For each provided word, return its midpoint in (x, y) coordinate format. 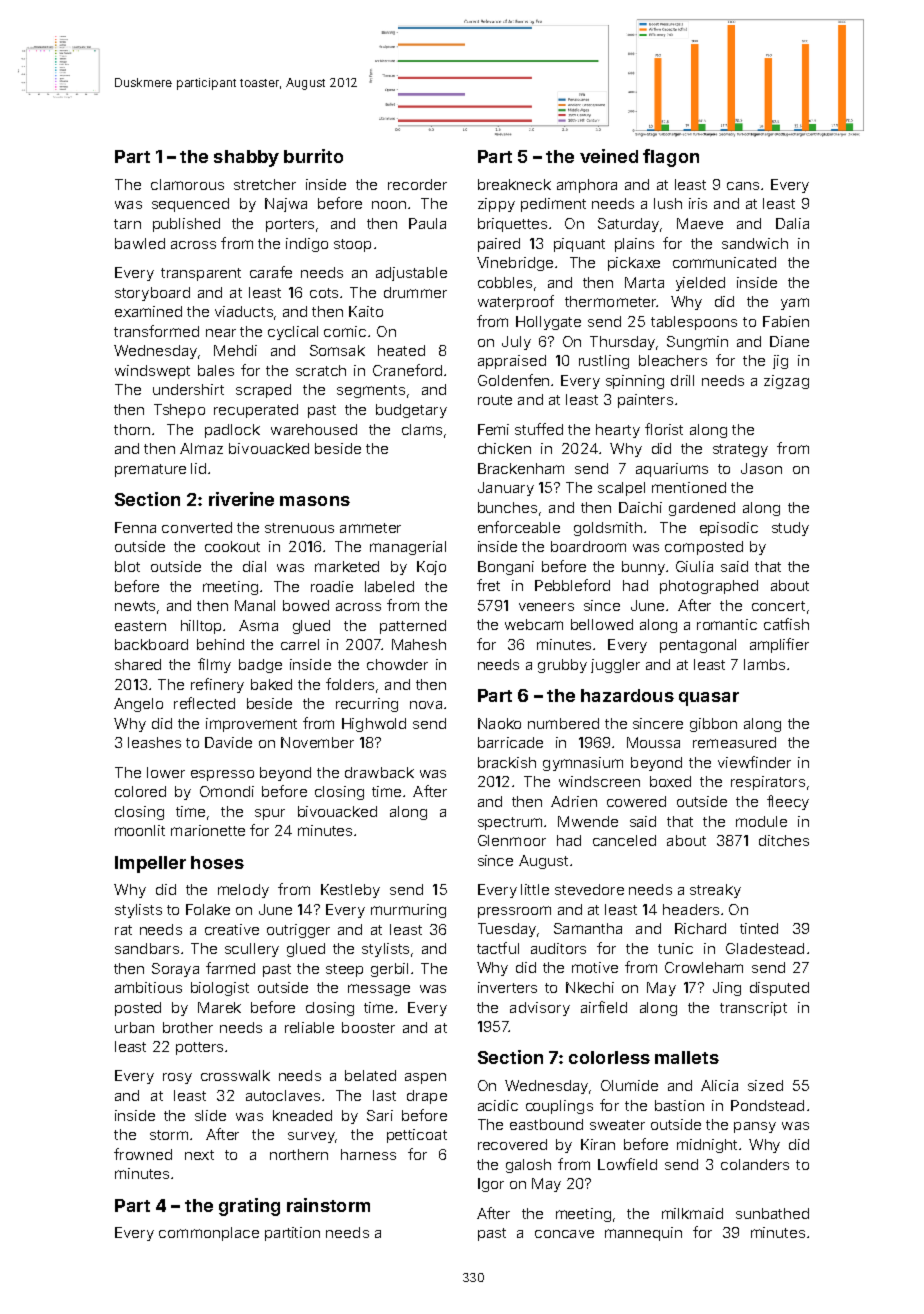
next (199, 1155)
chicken (504, 448)
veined (609, 156)
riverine (241, 499)
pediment (553, 205)
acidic (498, 1105)
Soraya (175, 970)
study (790, 529)
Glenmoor (512, 840)
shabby (246, 158)
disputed (779, 989)
